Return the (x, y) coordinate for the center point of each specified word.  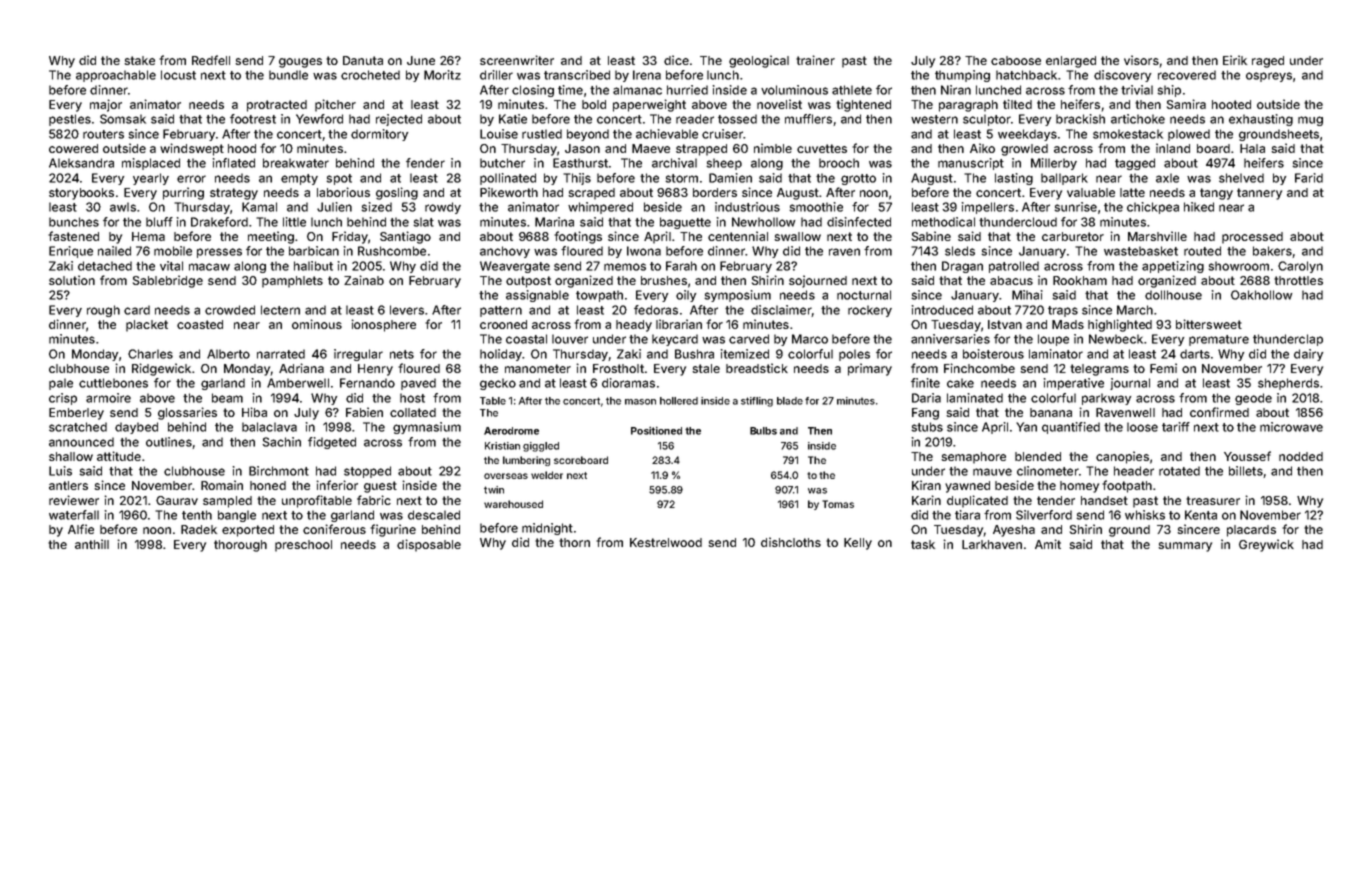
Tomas (838, 504)
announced (81, 442)
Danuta (363, 60)
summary (1185, 547)
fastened (73, 236)
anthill (92, 544)
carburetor (1073, 236)
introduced (942, 310)
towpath (599, 296)
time (570, 90)
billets (1246, 471)
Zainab (364, 280)
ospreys (1269, 77)
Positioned (656, 430)
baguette (685, 223)
